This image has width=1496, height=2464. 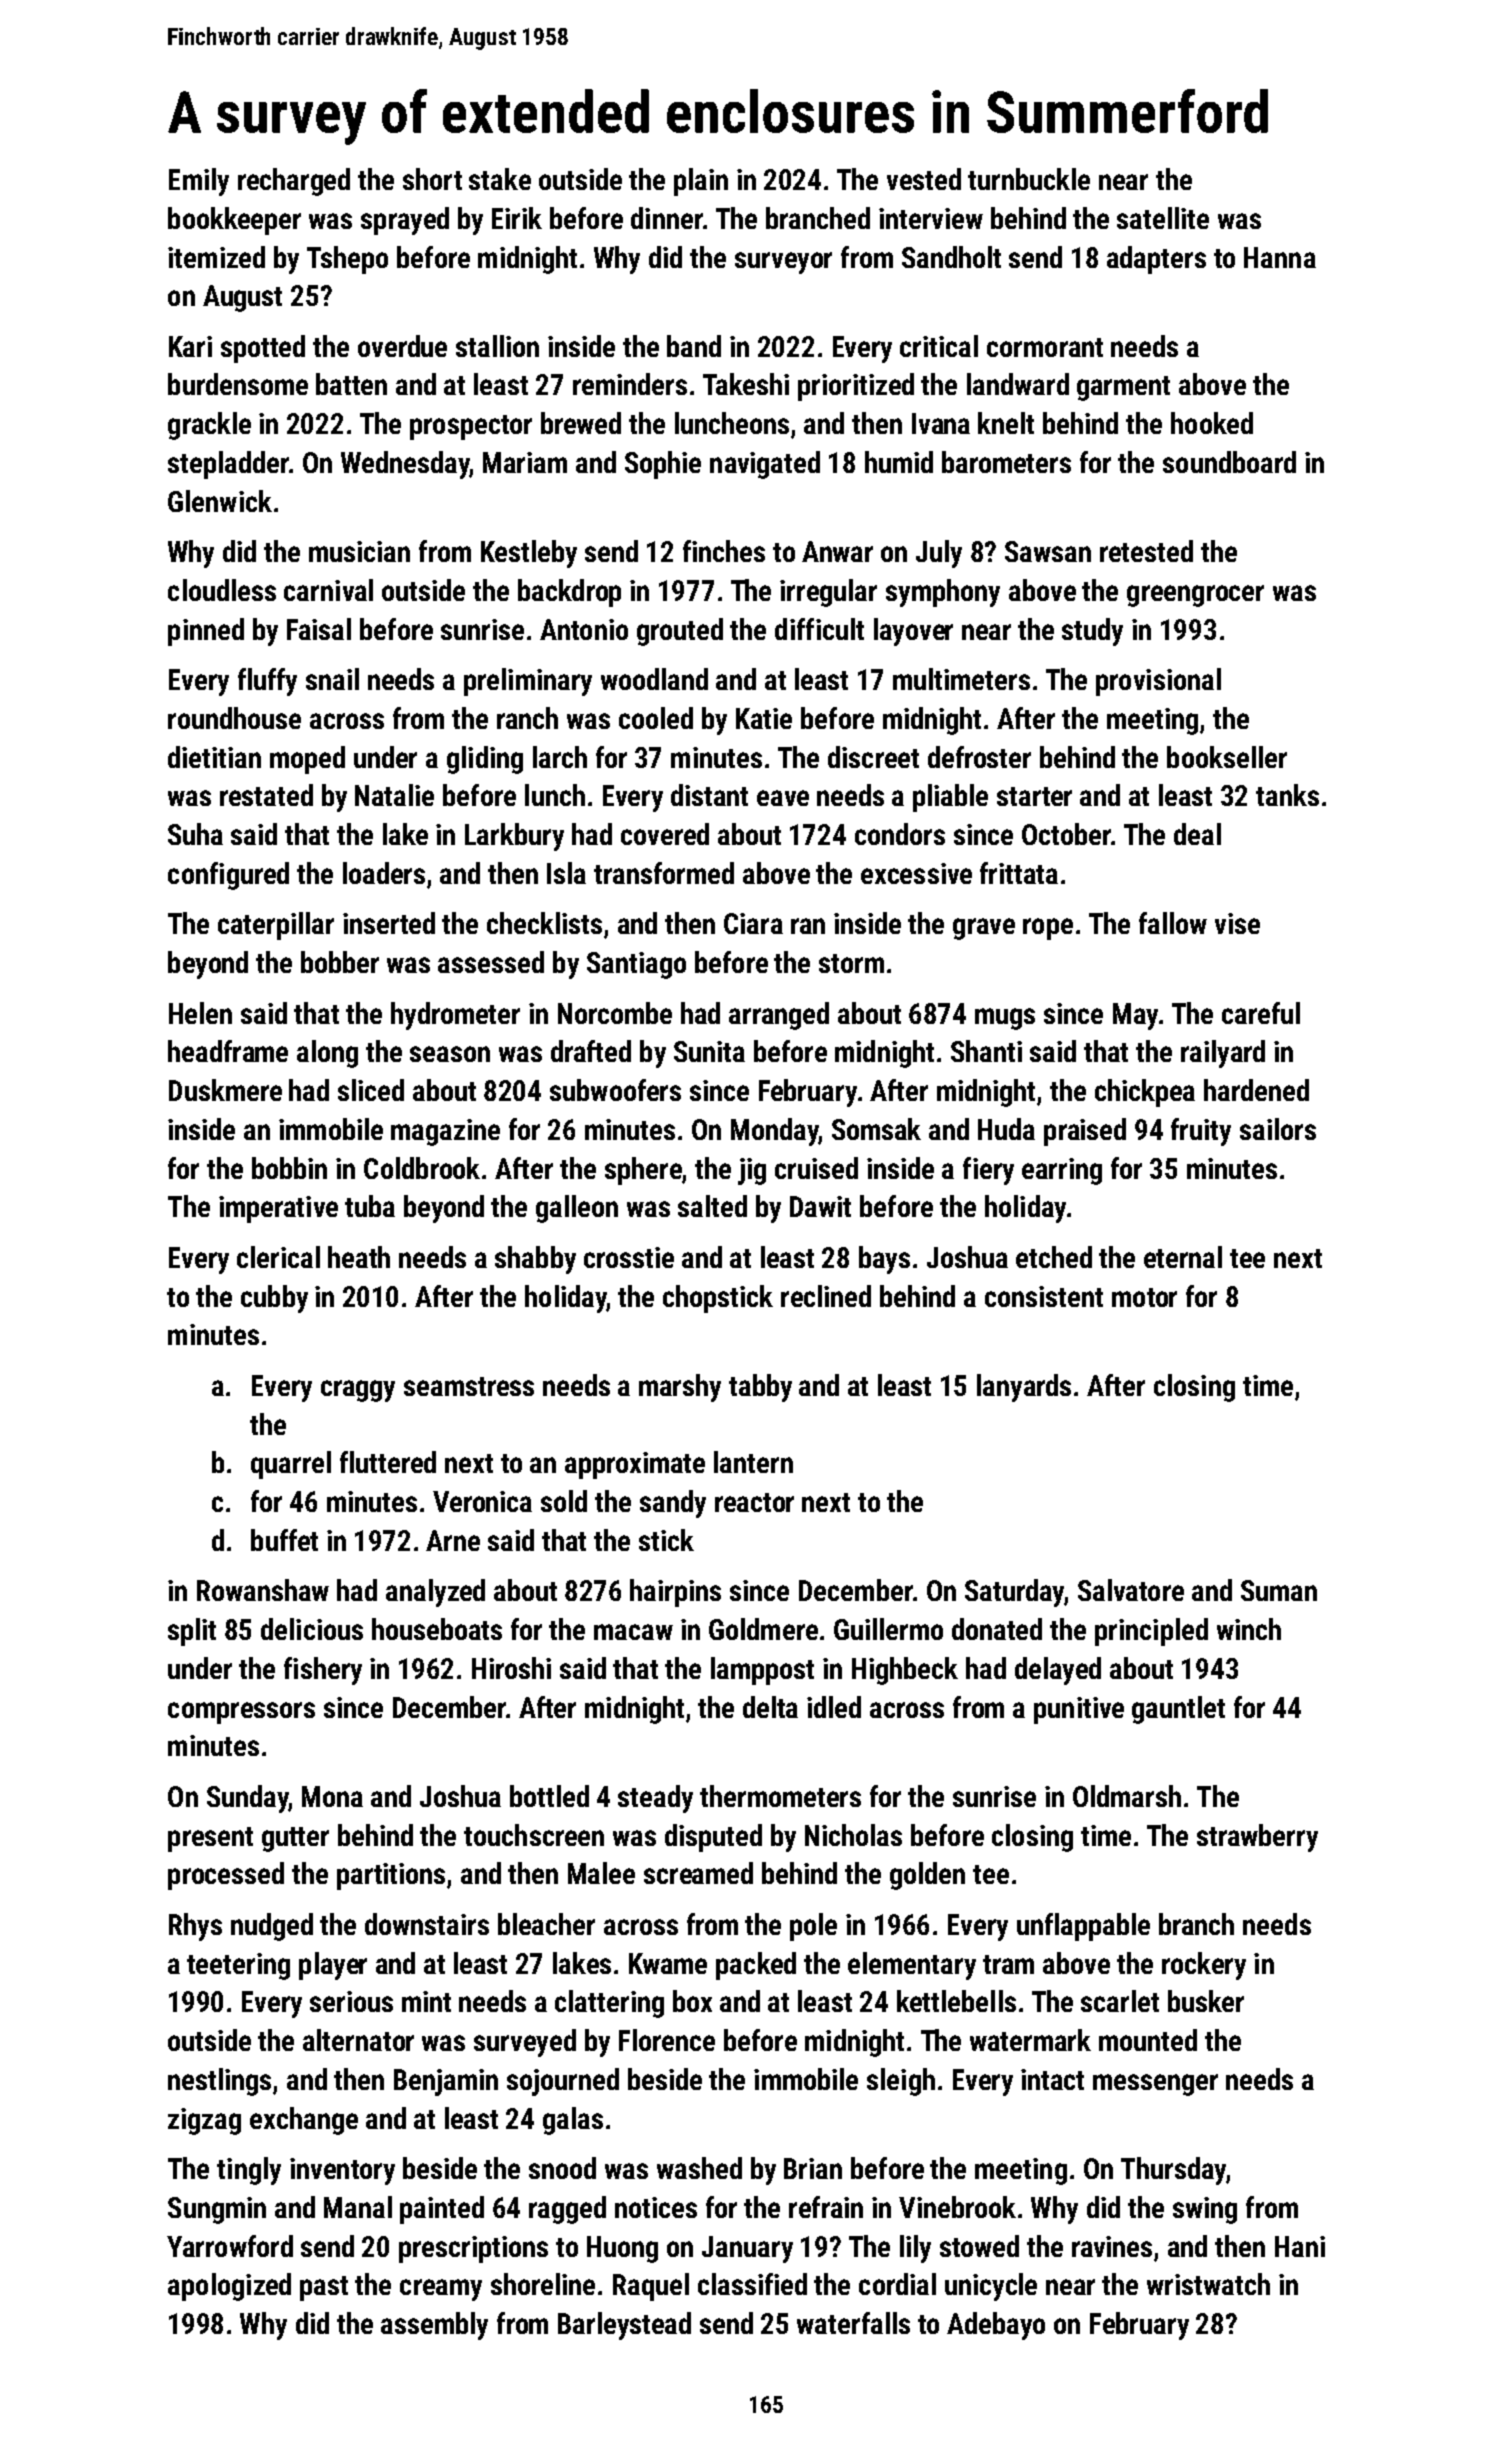 I want to click on bays, so click(x=884, y=1260).
